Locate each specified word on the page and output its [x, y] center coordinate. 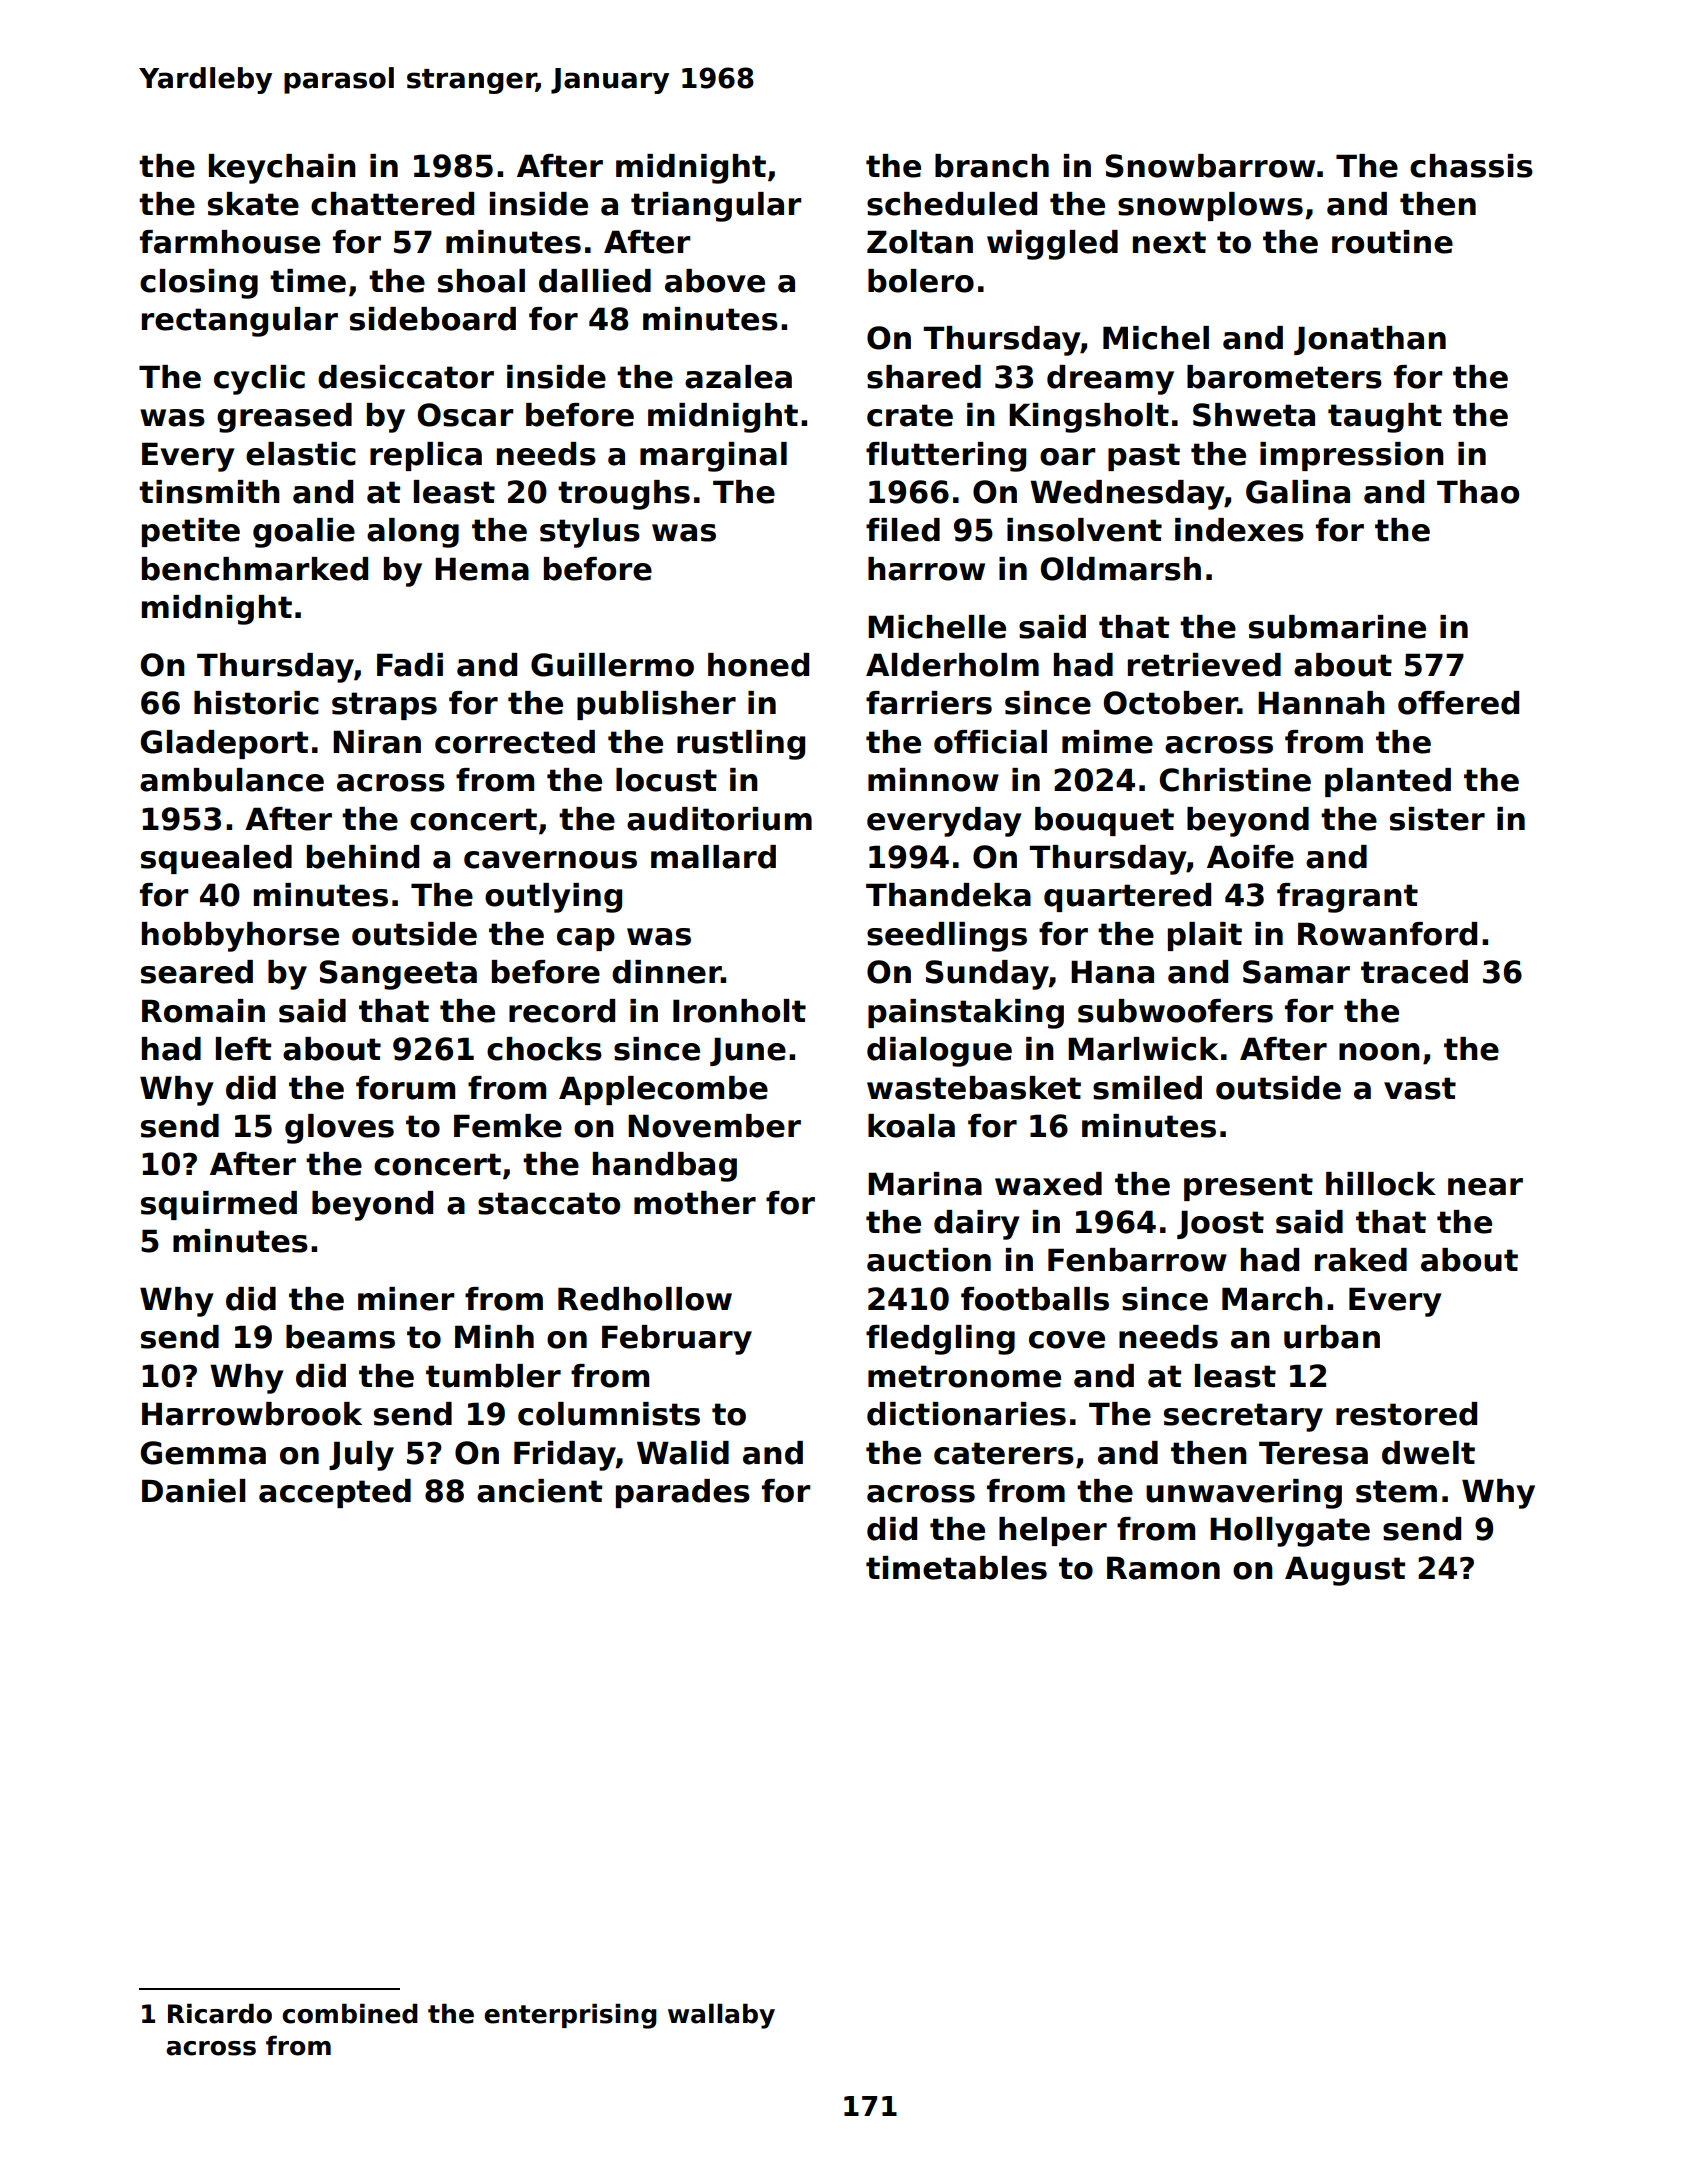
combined [350, 2013]
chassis [1471, 166]
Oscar [465, 415]
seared [197, 972]
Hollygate [1290, 1532]
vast [1420, 1088]
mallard [713, 857]
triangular [716, 207]
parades [683, 1493]
